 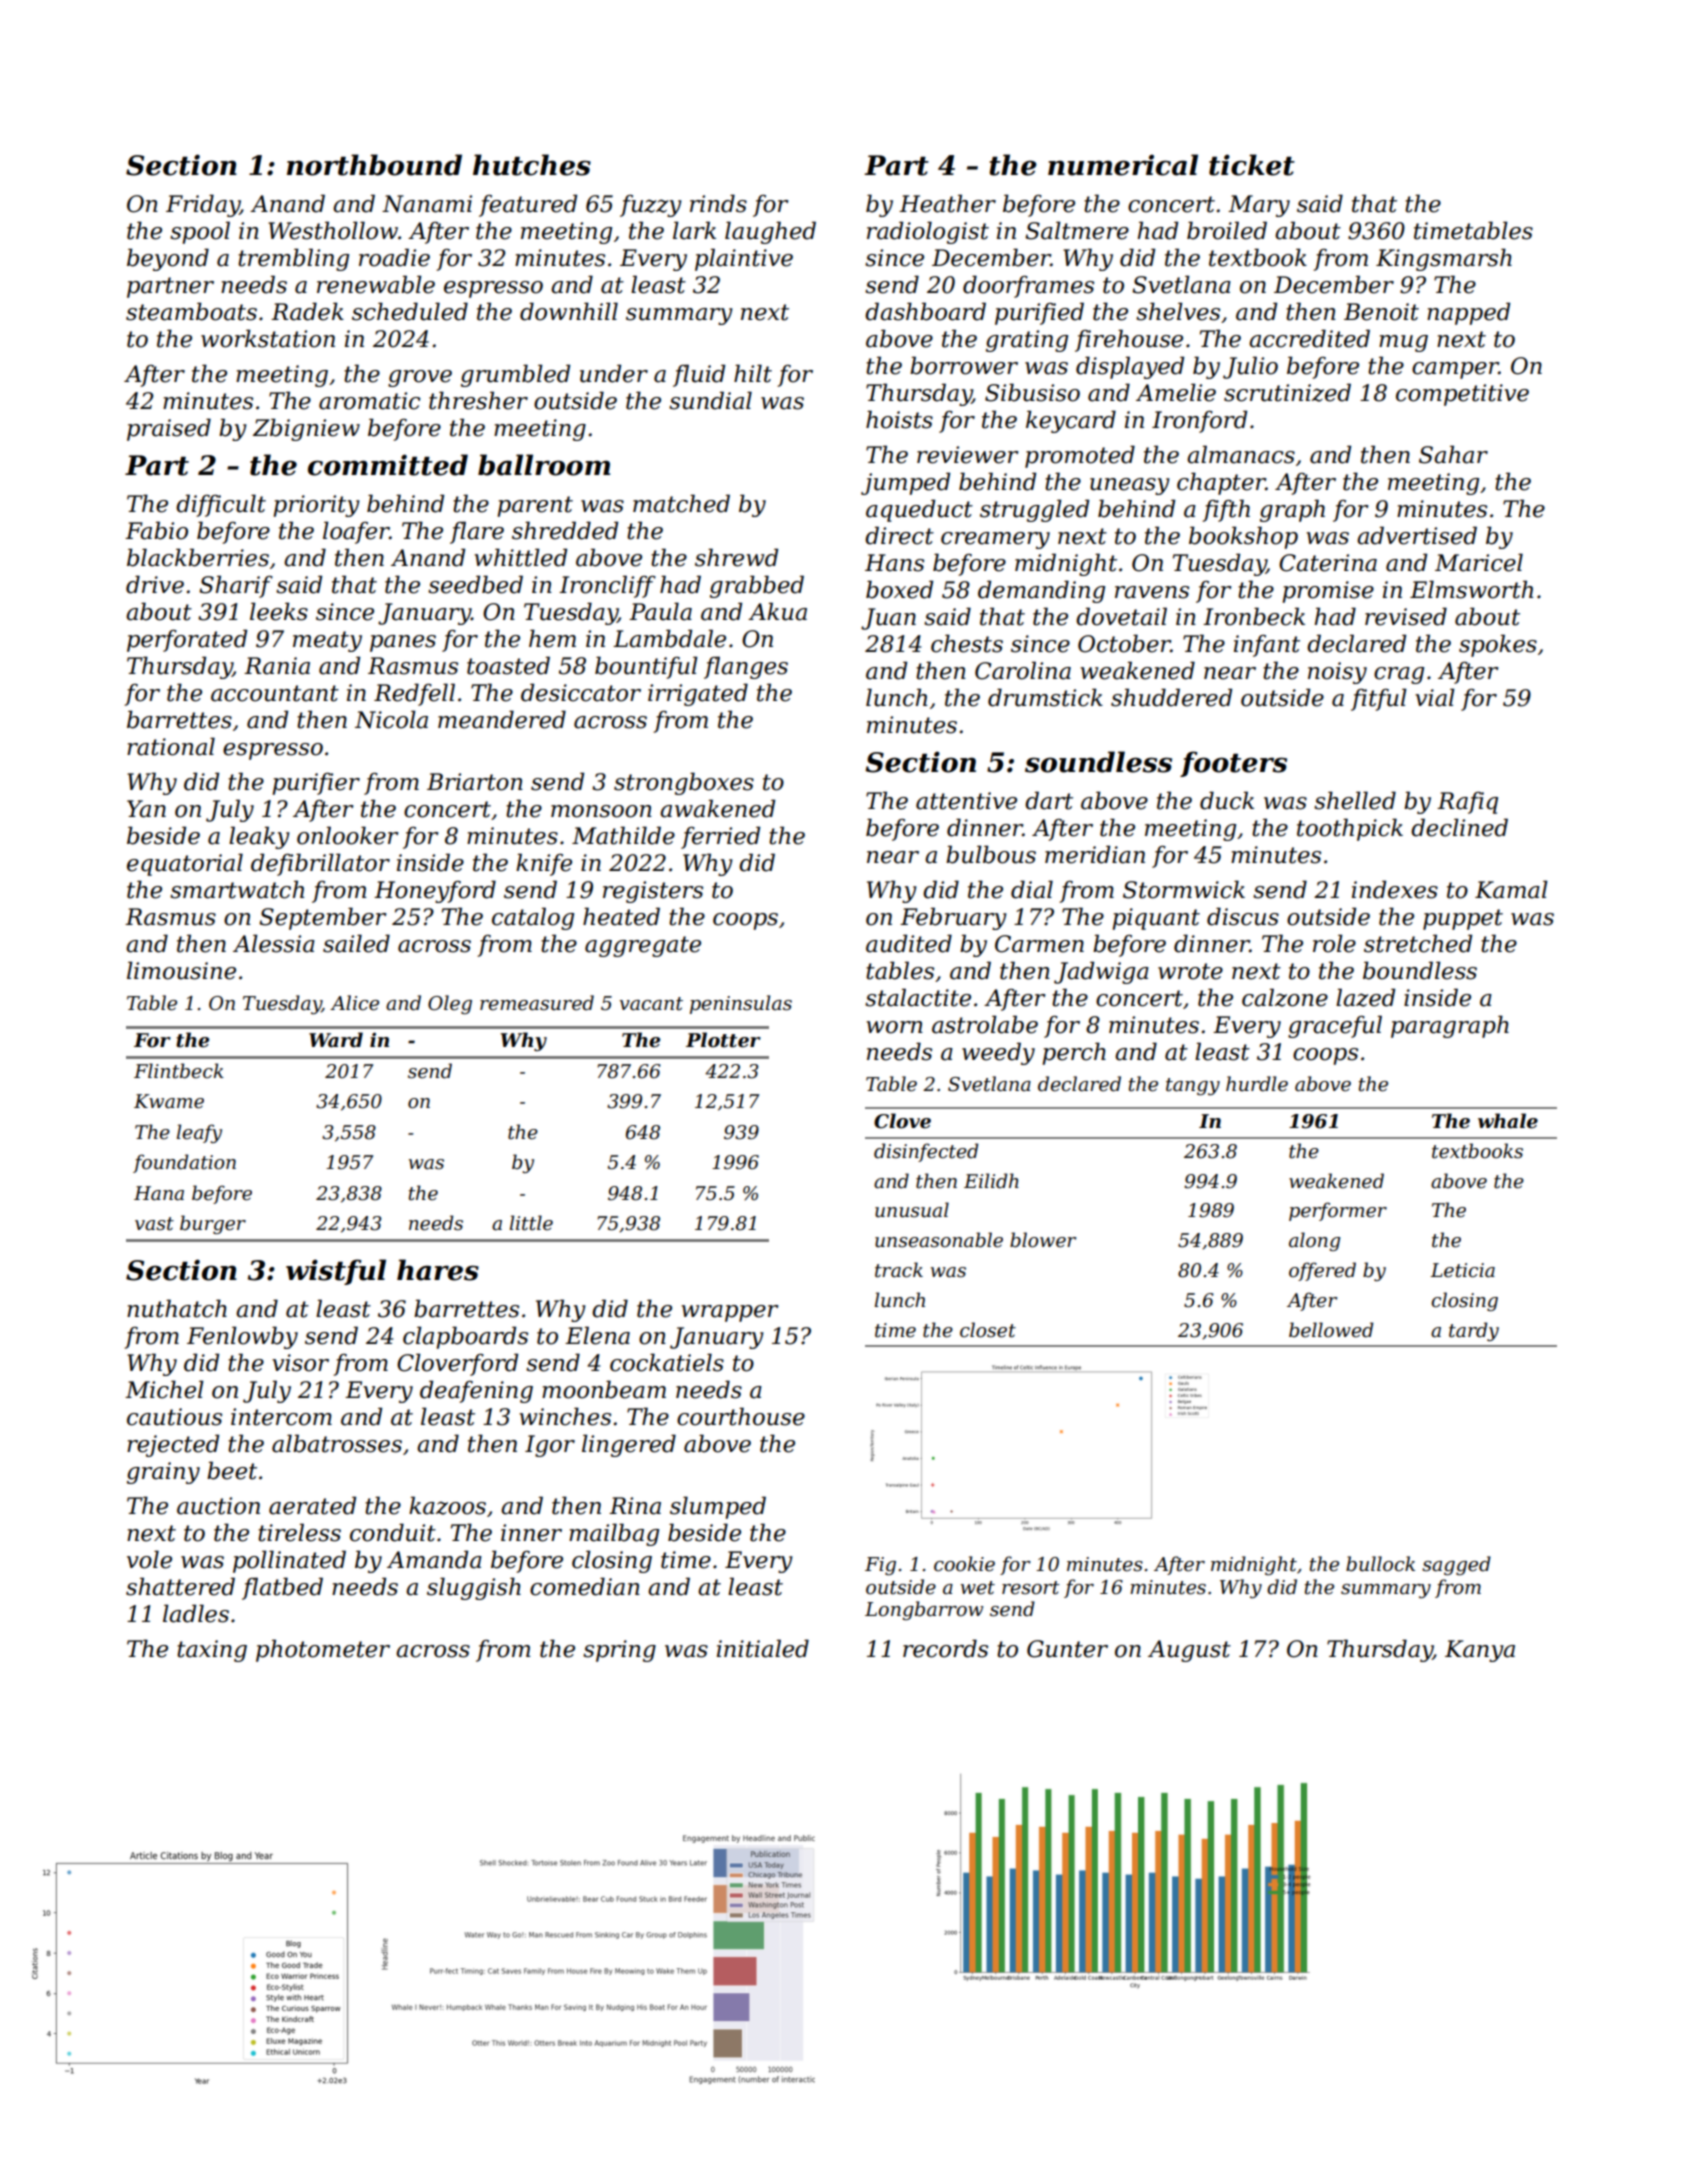 I want to click on toothpick, so click(x=1350, y=829).
